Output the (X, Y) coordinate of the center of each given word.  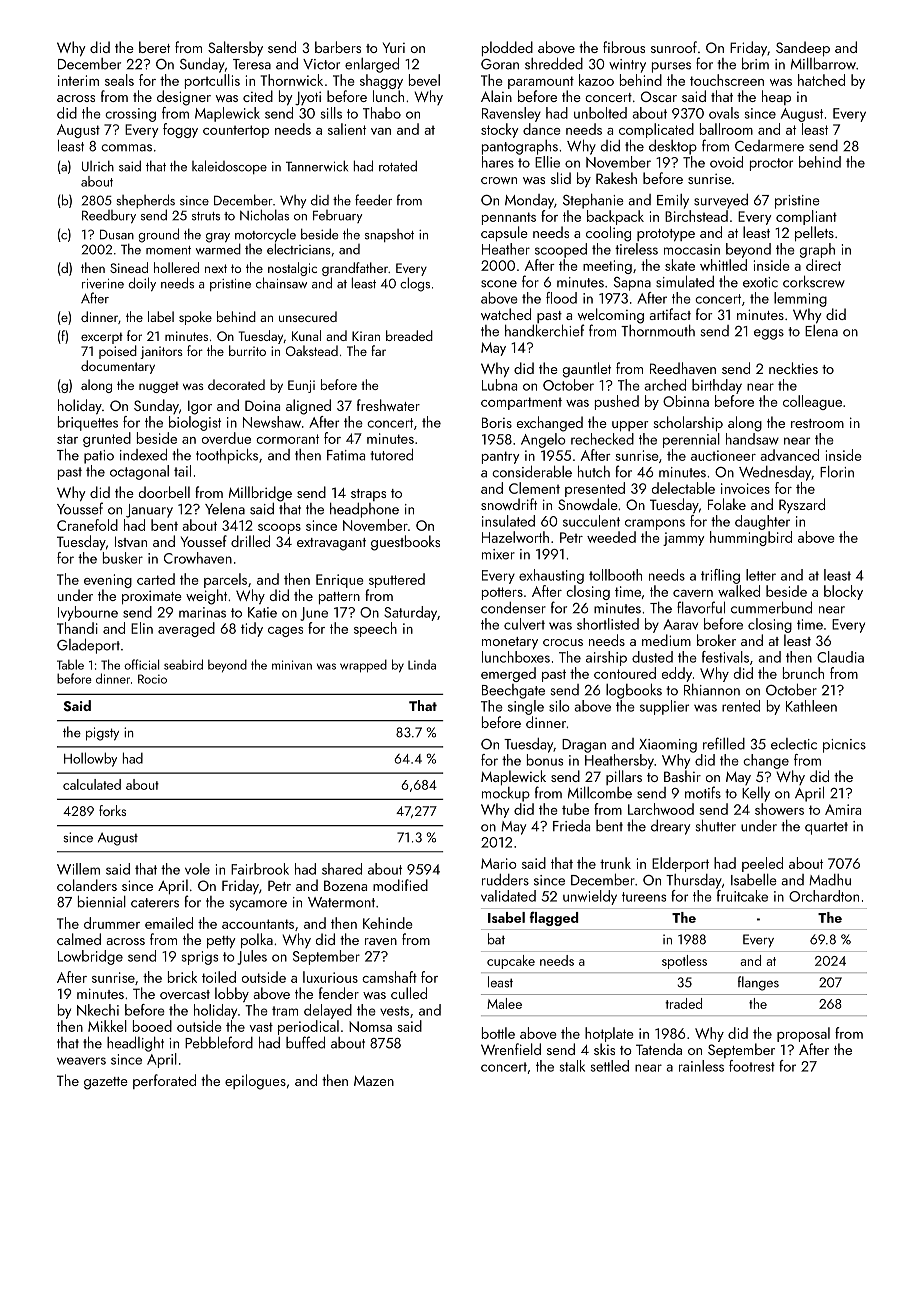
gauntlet (587, 370)
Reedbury (109, 216)
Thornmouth (658, 331)
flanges (758, 983)
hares (498, 162)
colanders (87, 885)
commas (126, 148)
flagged (554, 918)
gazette (106, 1083)
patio (99, 457)
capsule (504, 233)
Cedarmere (769, 146)
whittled (723, 265)
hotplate (609, 1034)
